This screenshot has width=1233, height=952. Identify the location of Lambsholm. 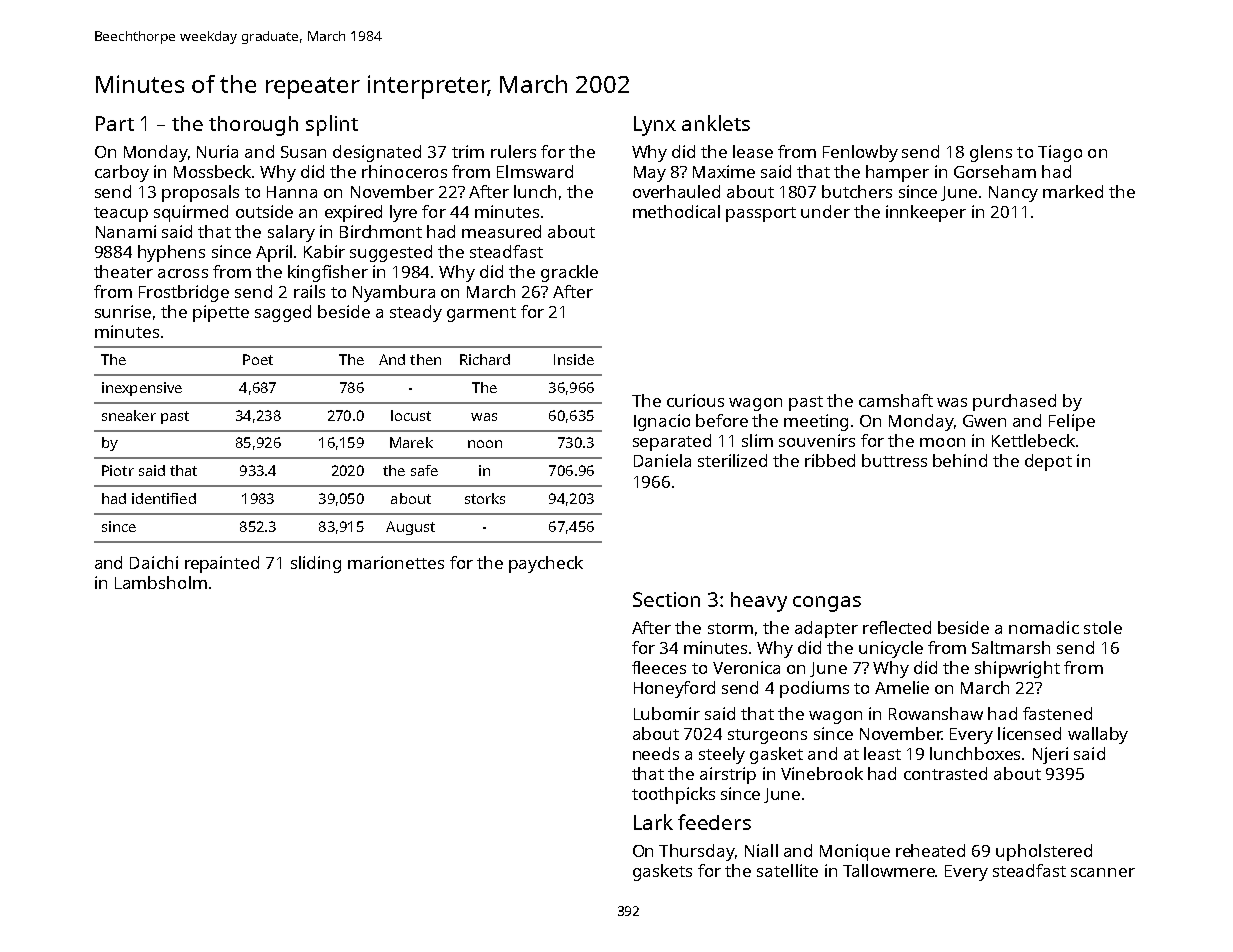
(161, 582).
